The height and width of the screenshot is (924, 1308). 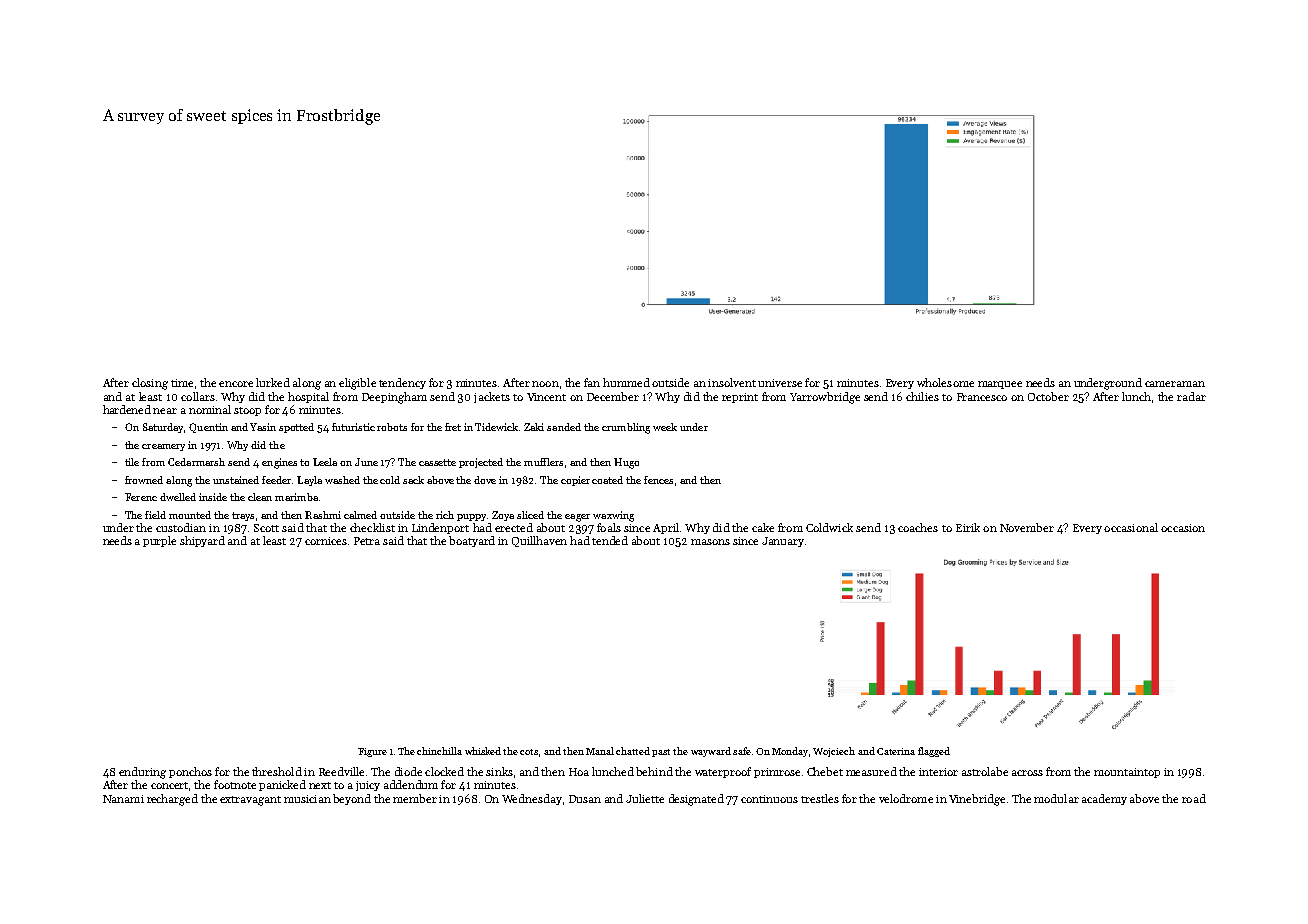 What do you see at coordinates (352, 799) in the screenshot?
I see `beyond` at bounding box center [352, 799].
